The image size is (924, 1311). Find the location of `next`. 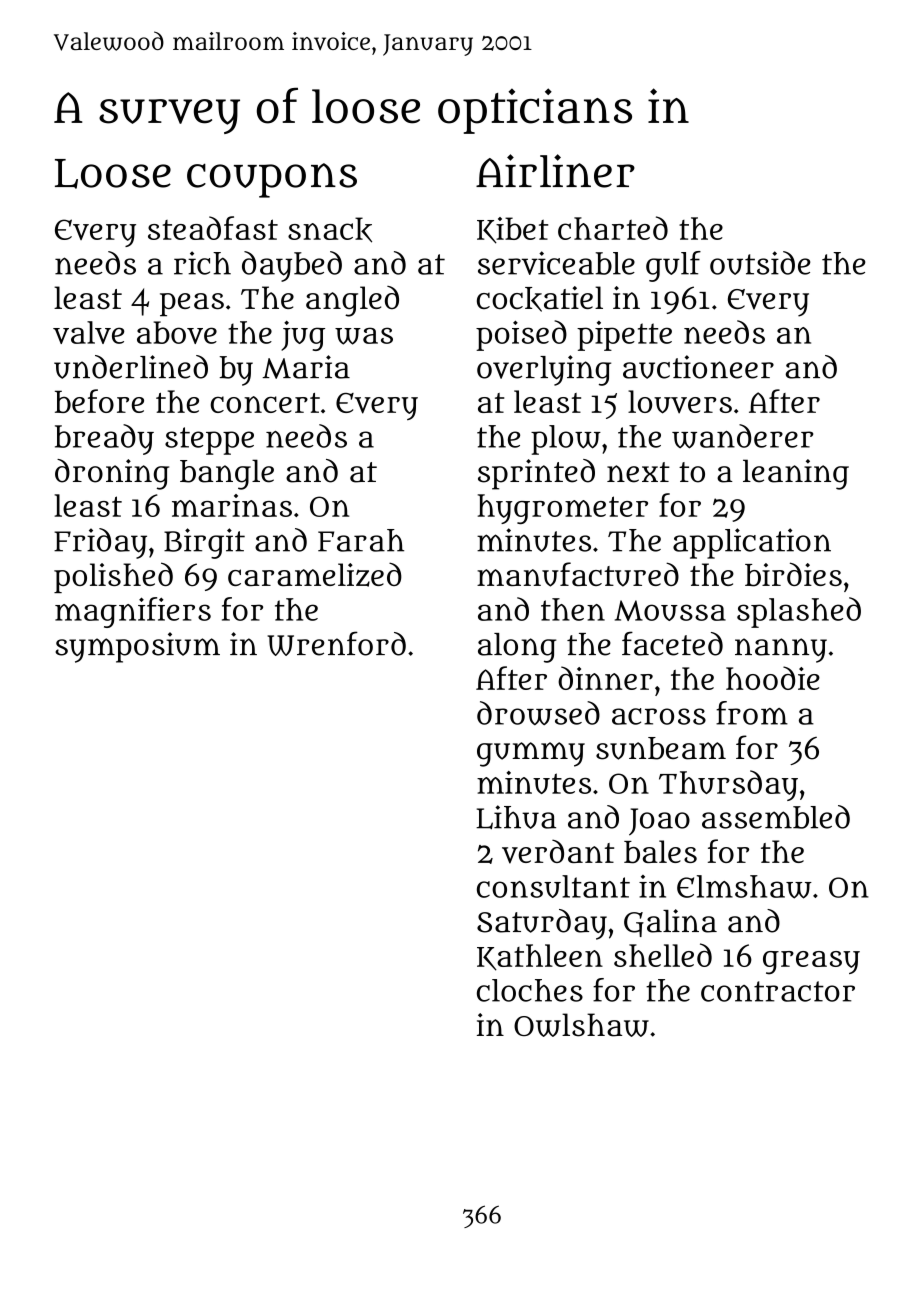

next is located at coordinates (638, 472).
